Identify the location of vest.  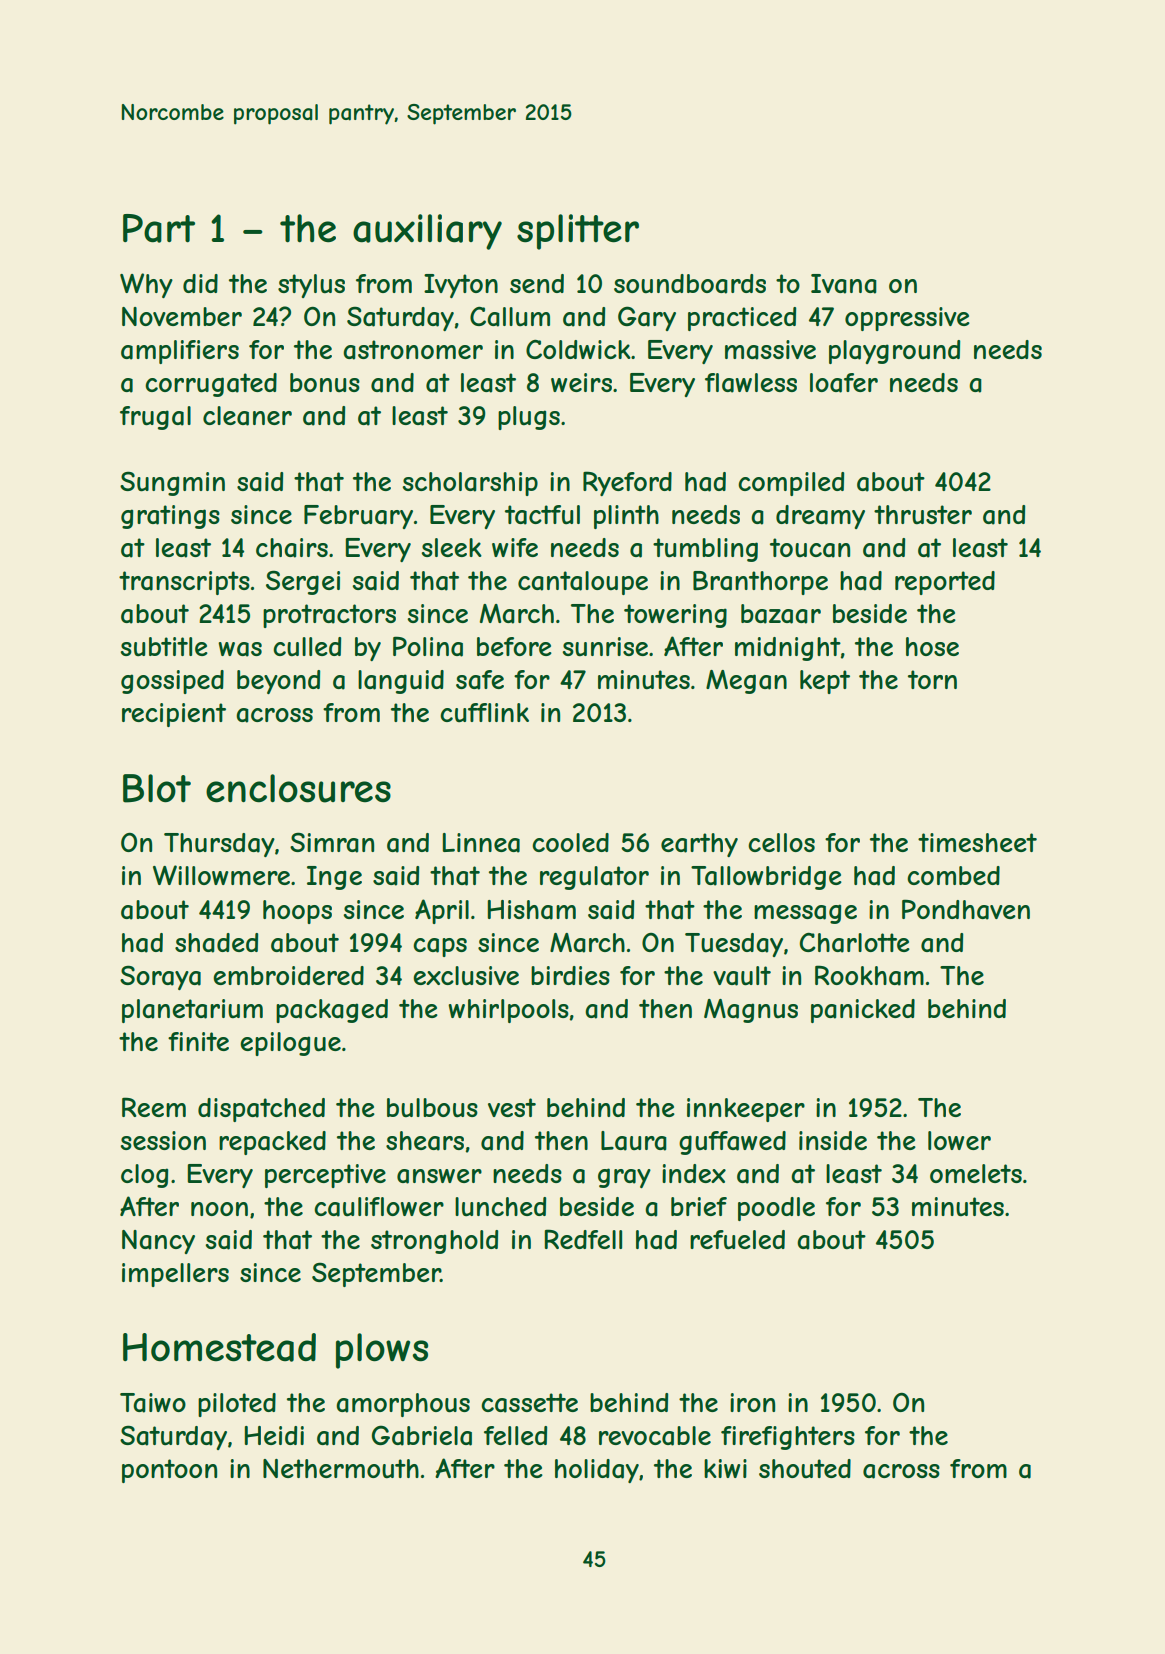
(512, 1107).
